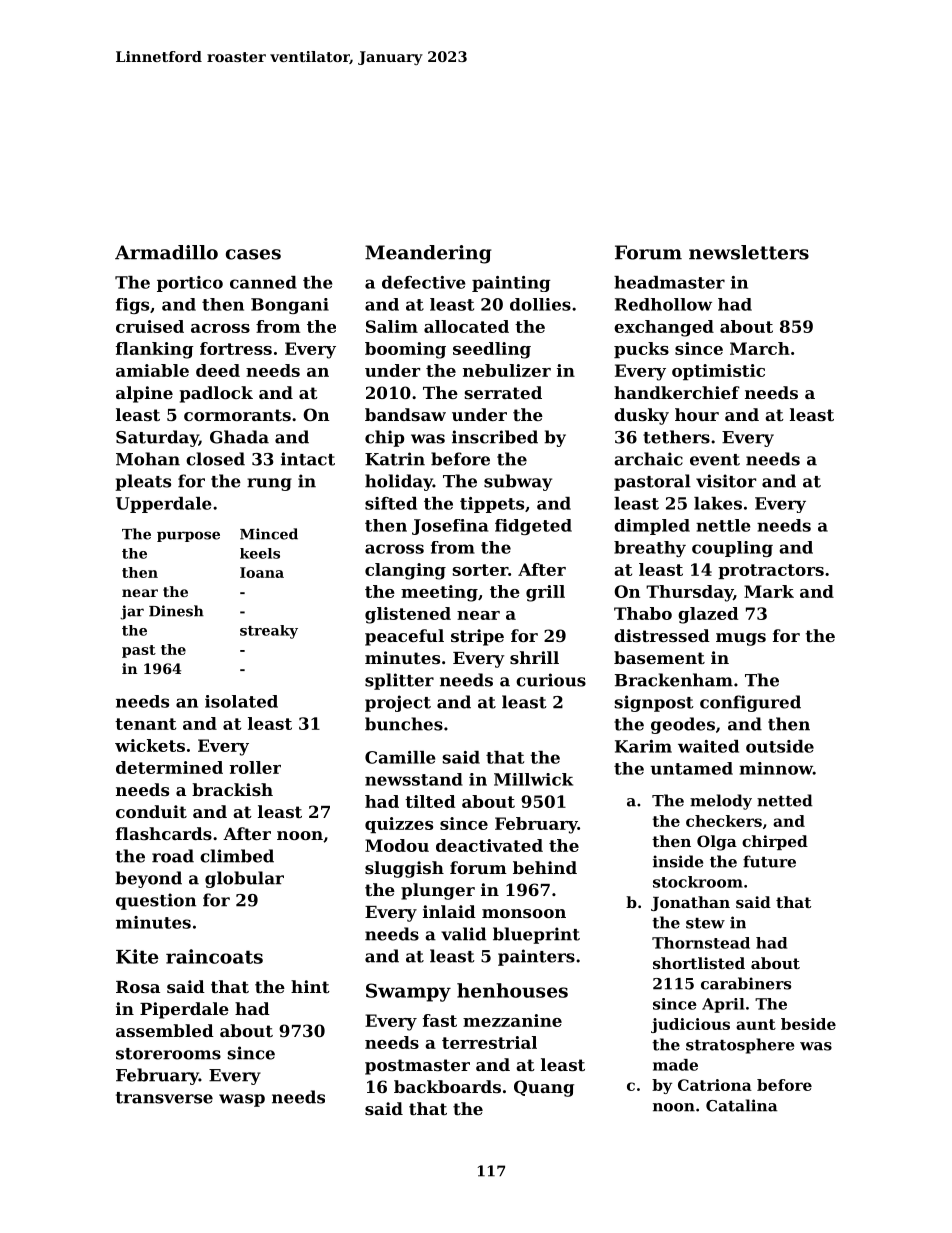 The image size is (952, 1233). I want to click on henhouses, so click(512, 990).
